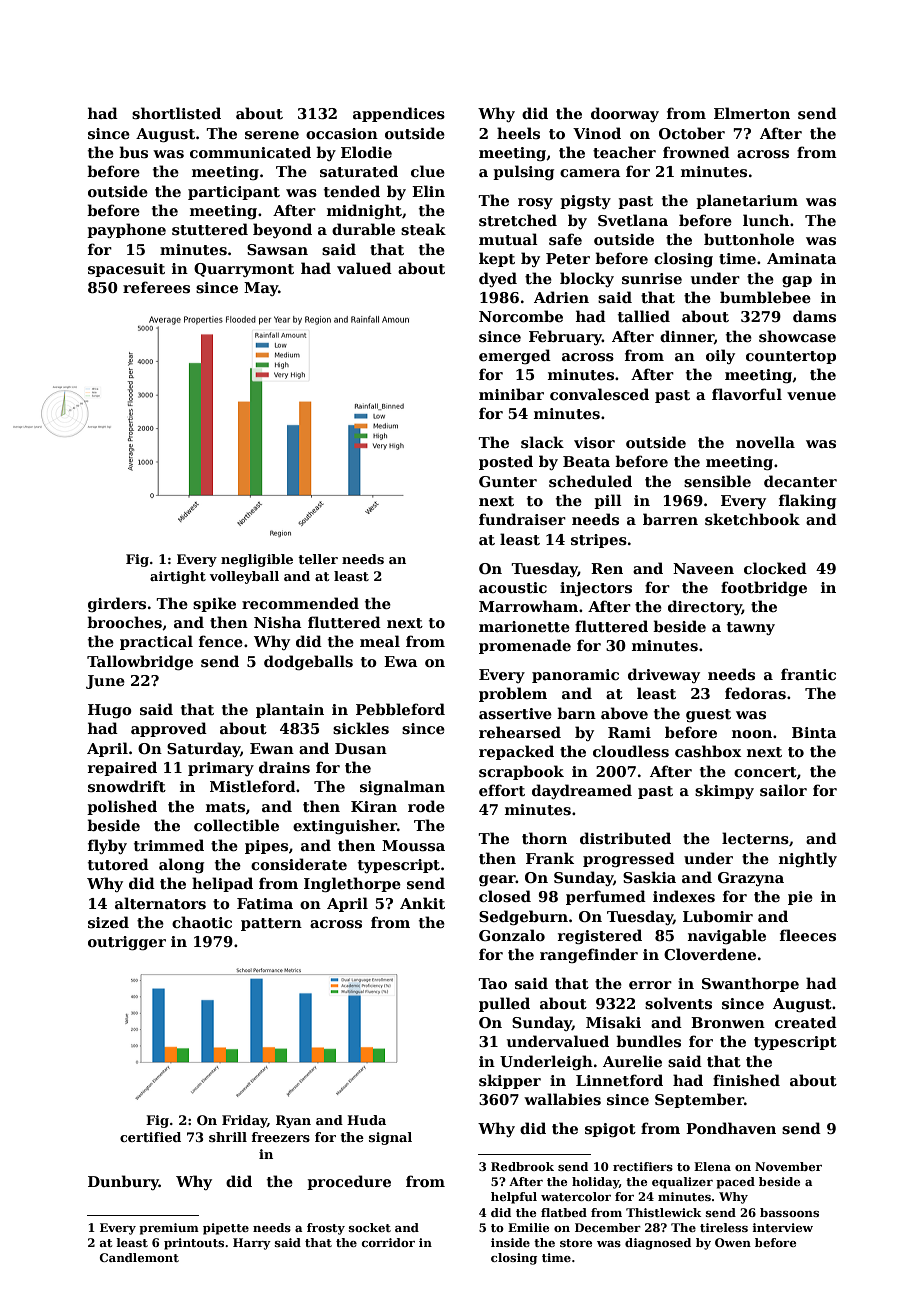  What do you see at coordinates (687, 337) in the page?
I see `dinner` at bounding box center [687, 337].
